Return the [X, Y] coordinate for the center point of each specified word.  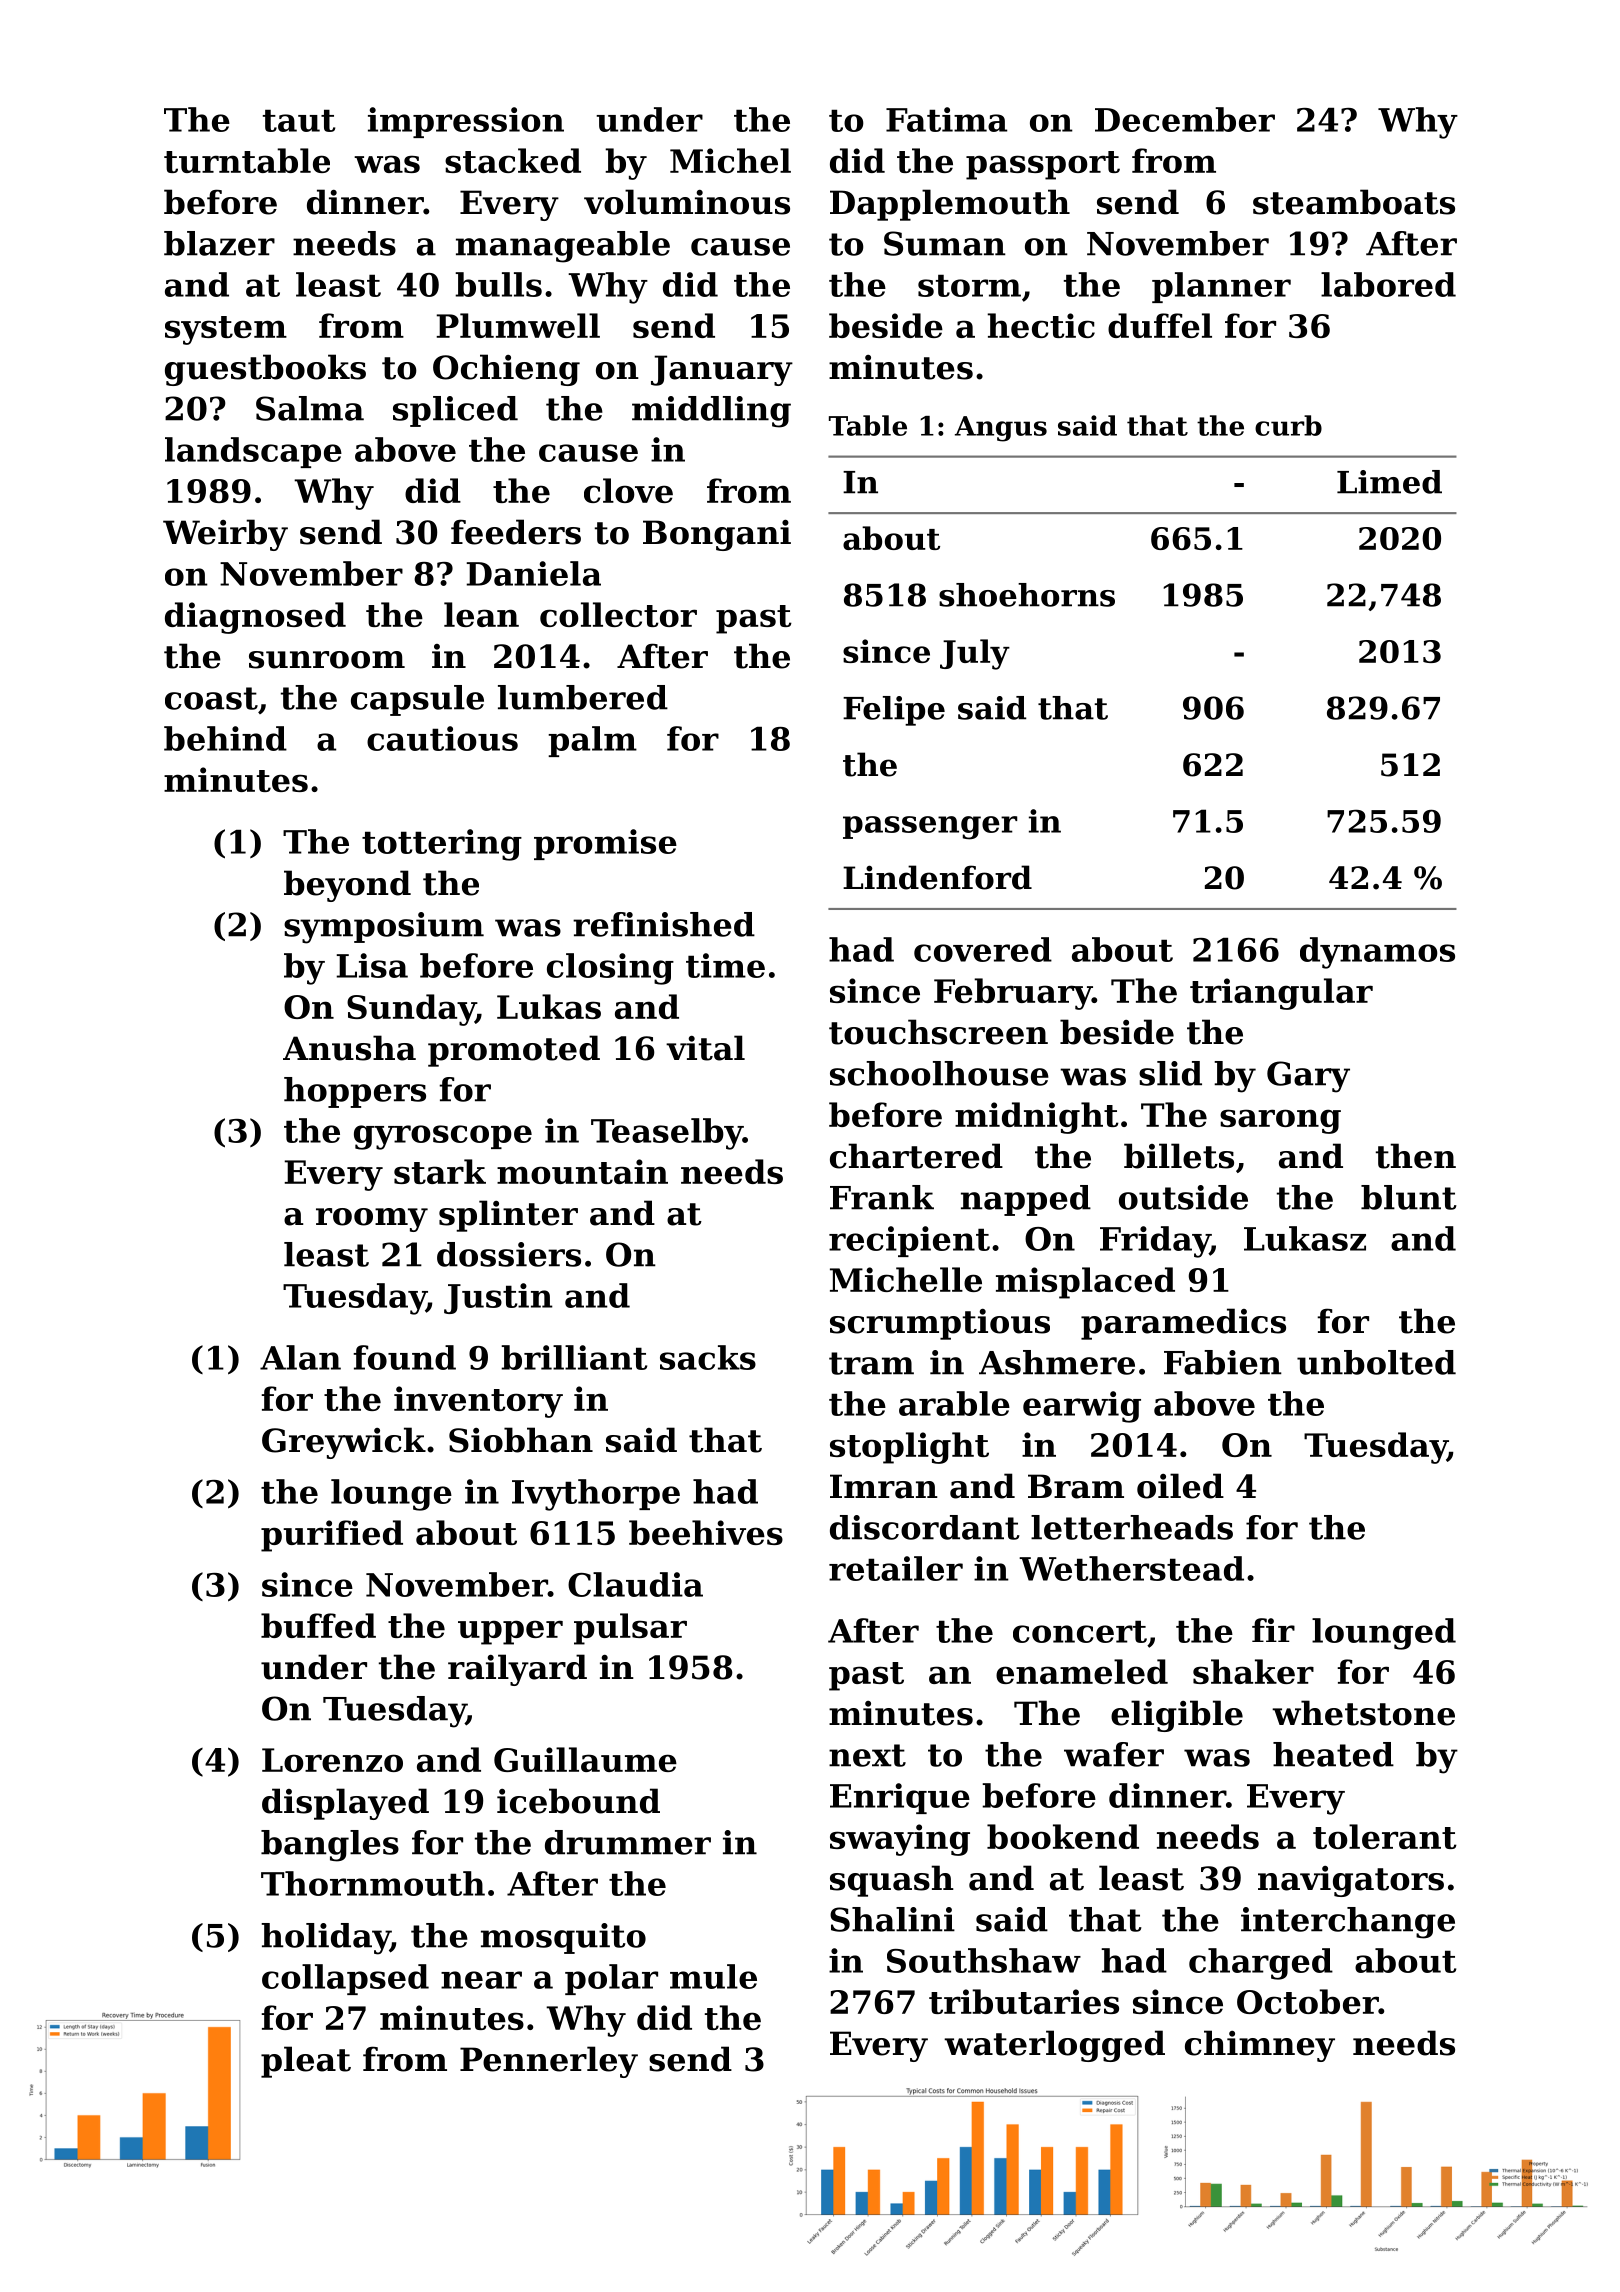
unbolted [1376, 1362]
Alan [300, 1357]
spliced [455, 411]
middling [711, 412]
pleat [306, 2062]
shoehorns [1027, 595]
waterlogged [1054, 2046]
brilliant [574, 1357]
